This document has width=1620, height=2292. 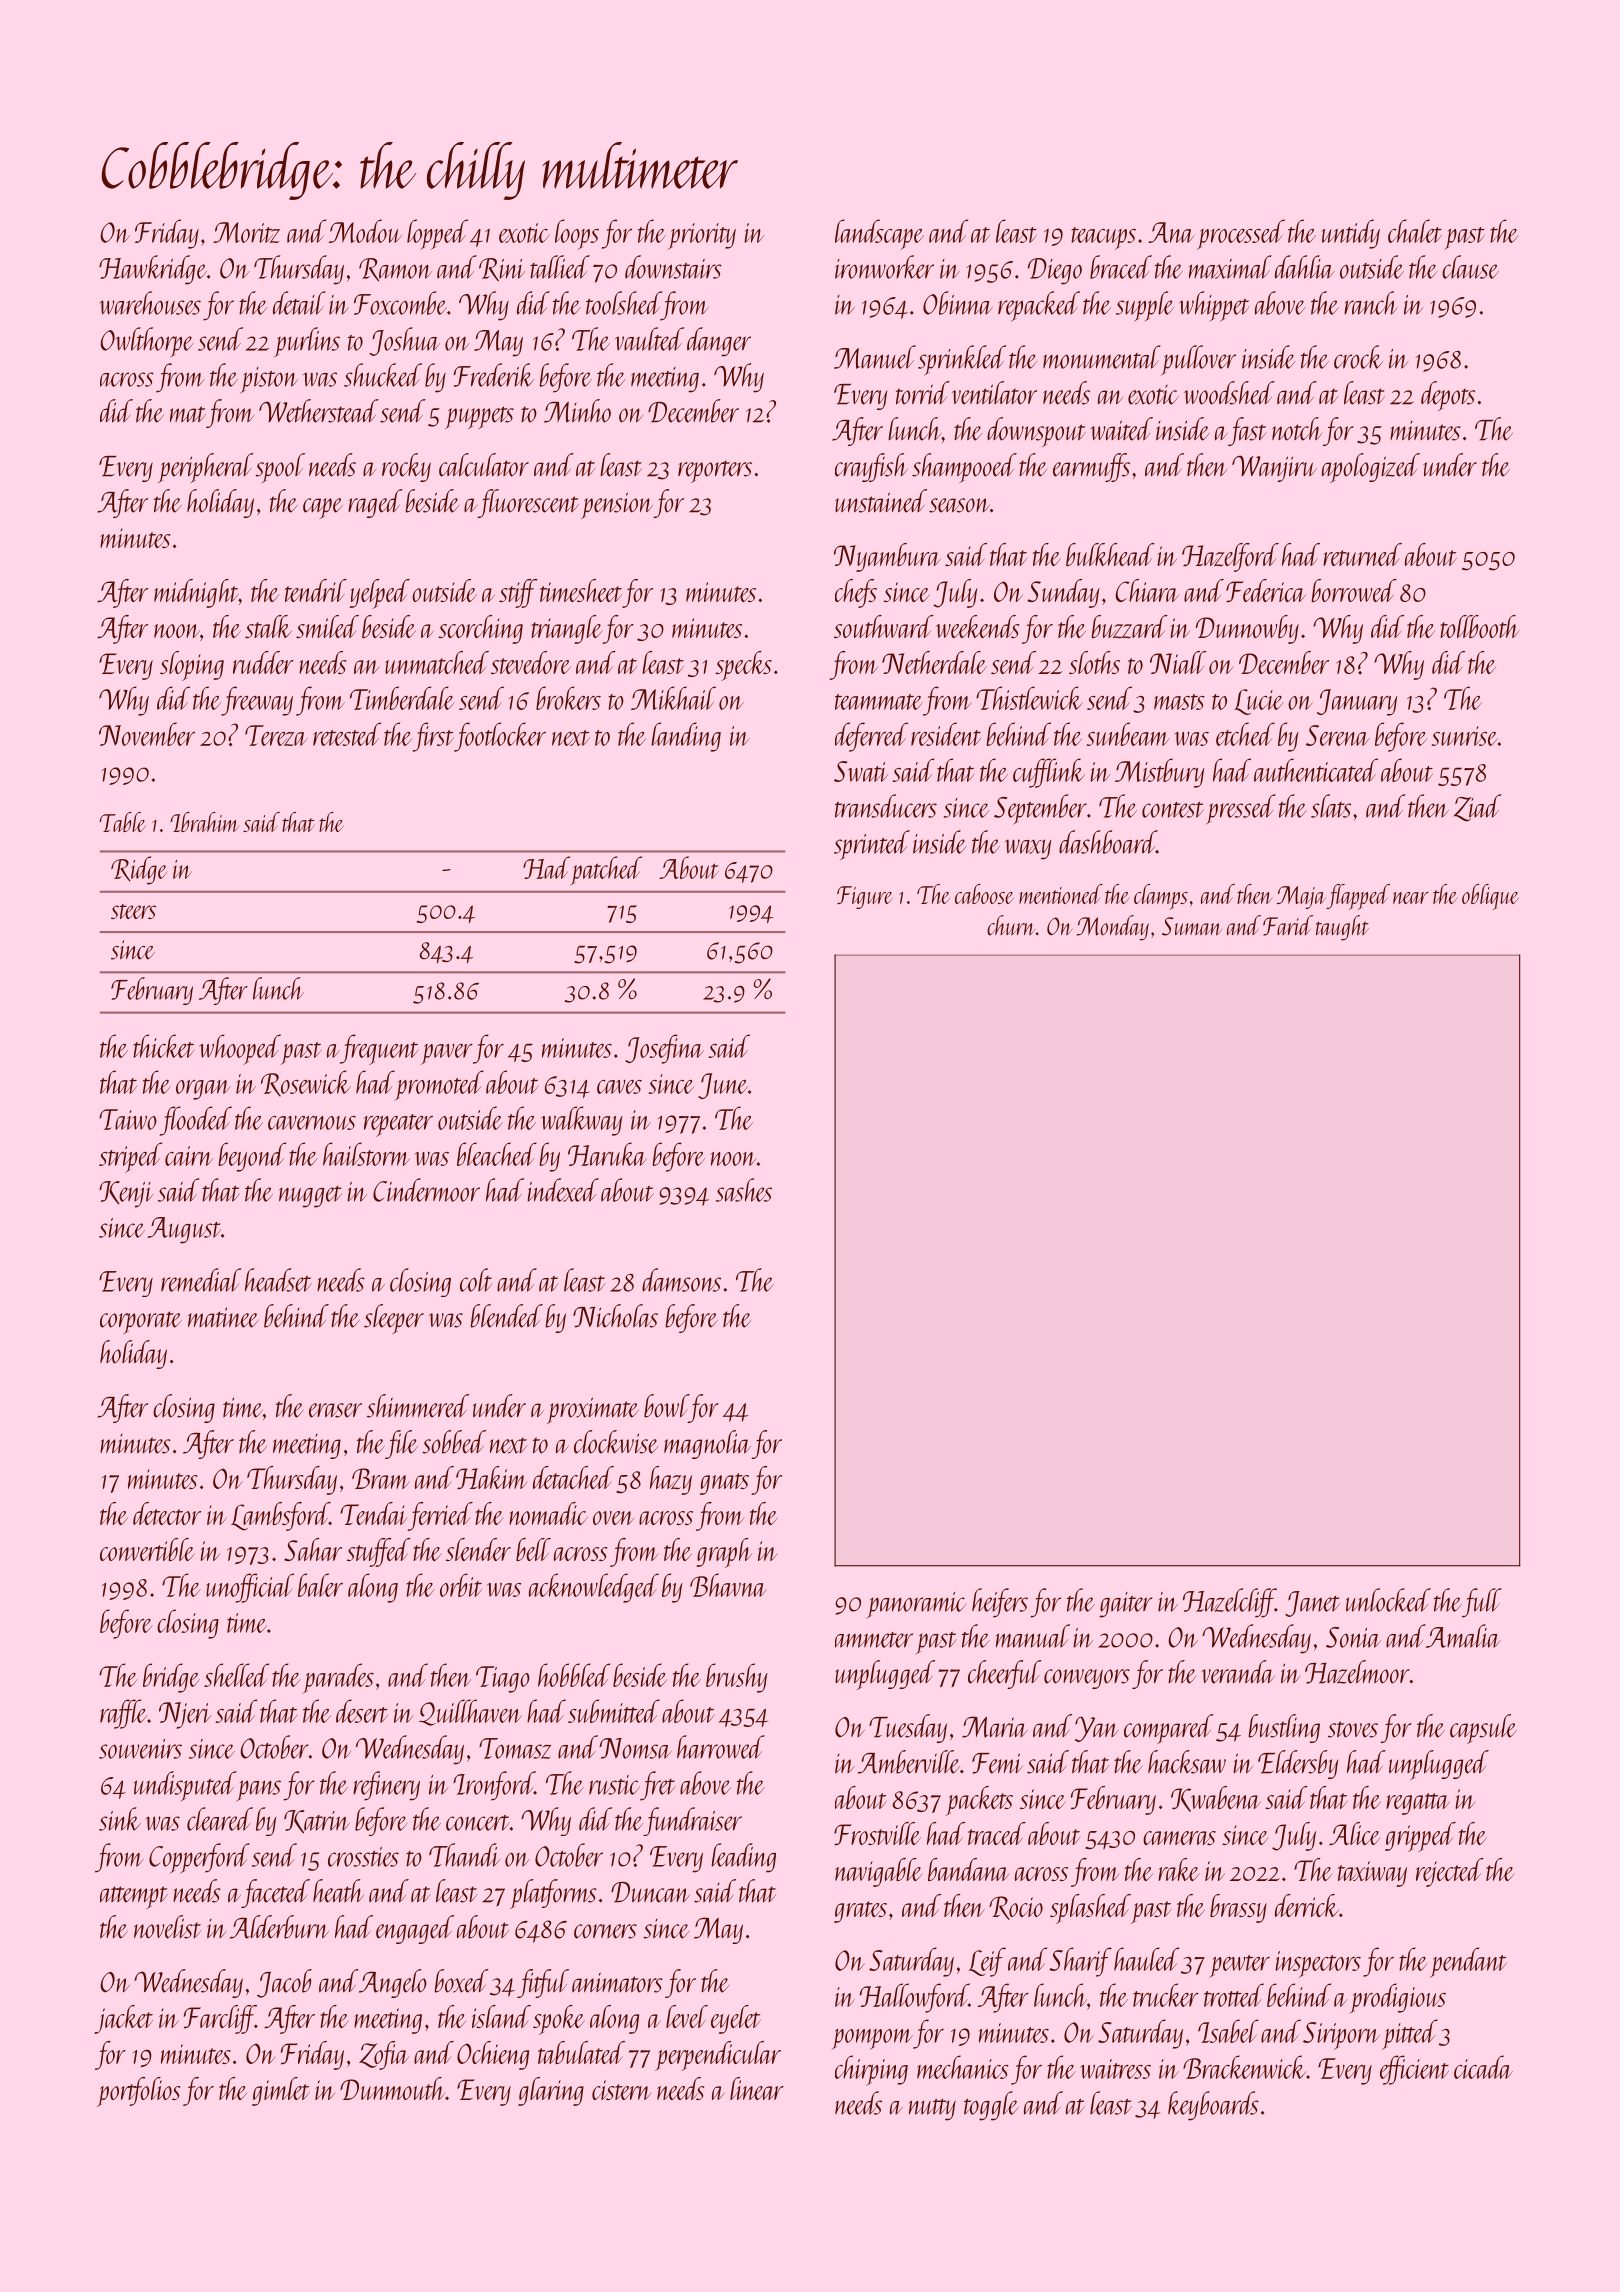 I want to click on unlocked, so click(x=1388, y=1600).
